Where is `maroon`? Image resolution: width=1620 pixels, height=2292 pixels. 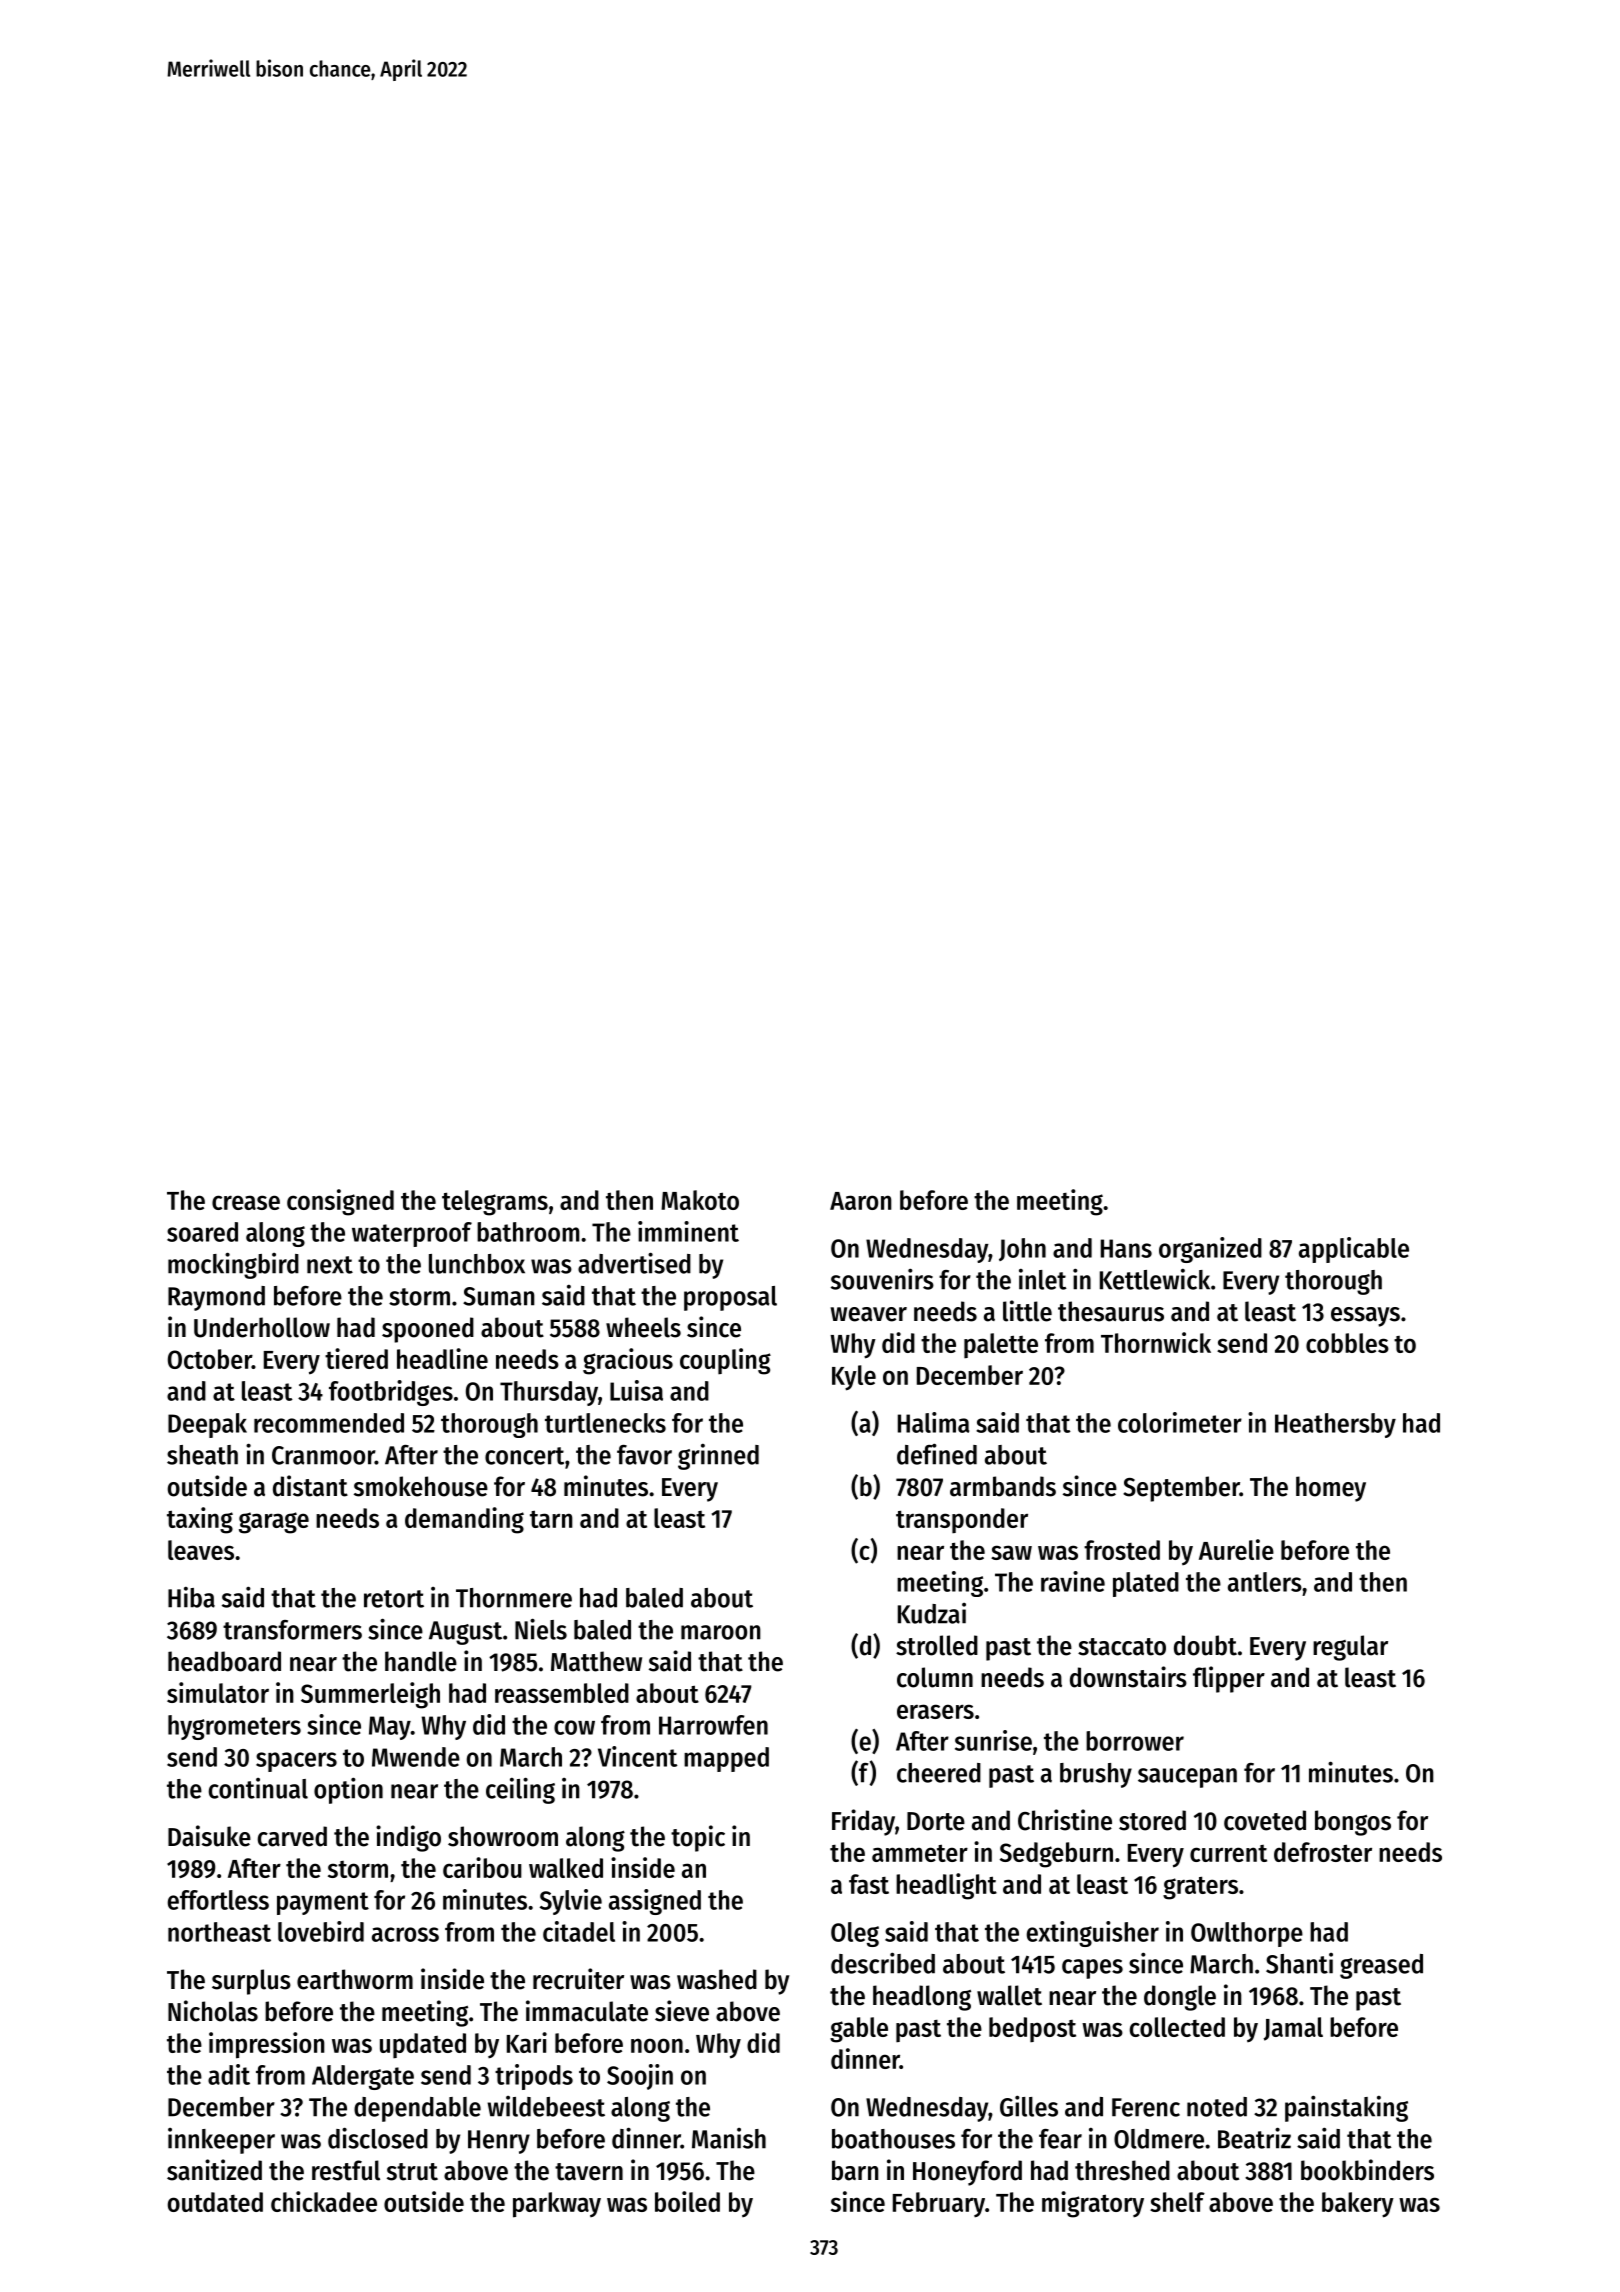 maroon is located at coordinates (721, 1632).
